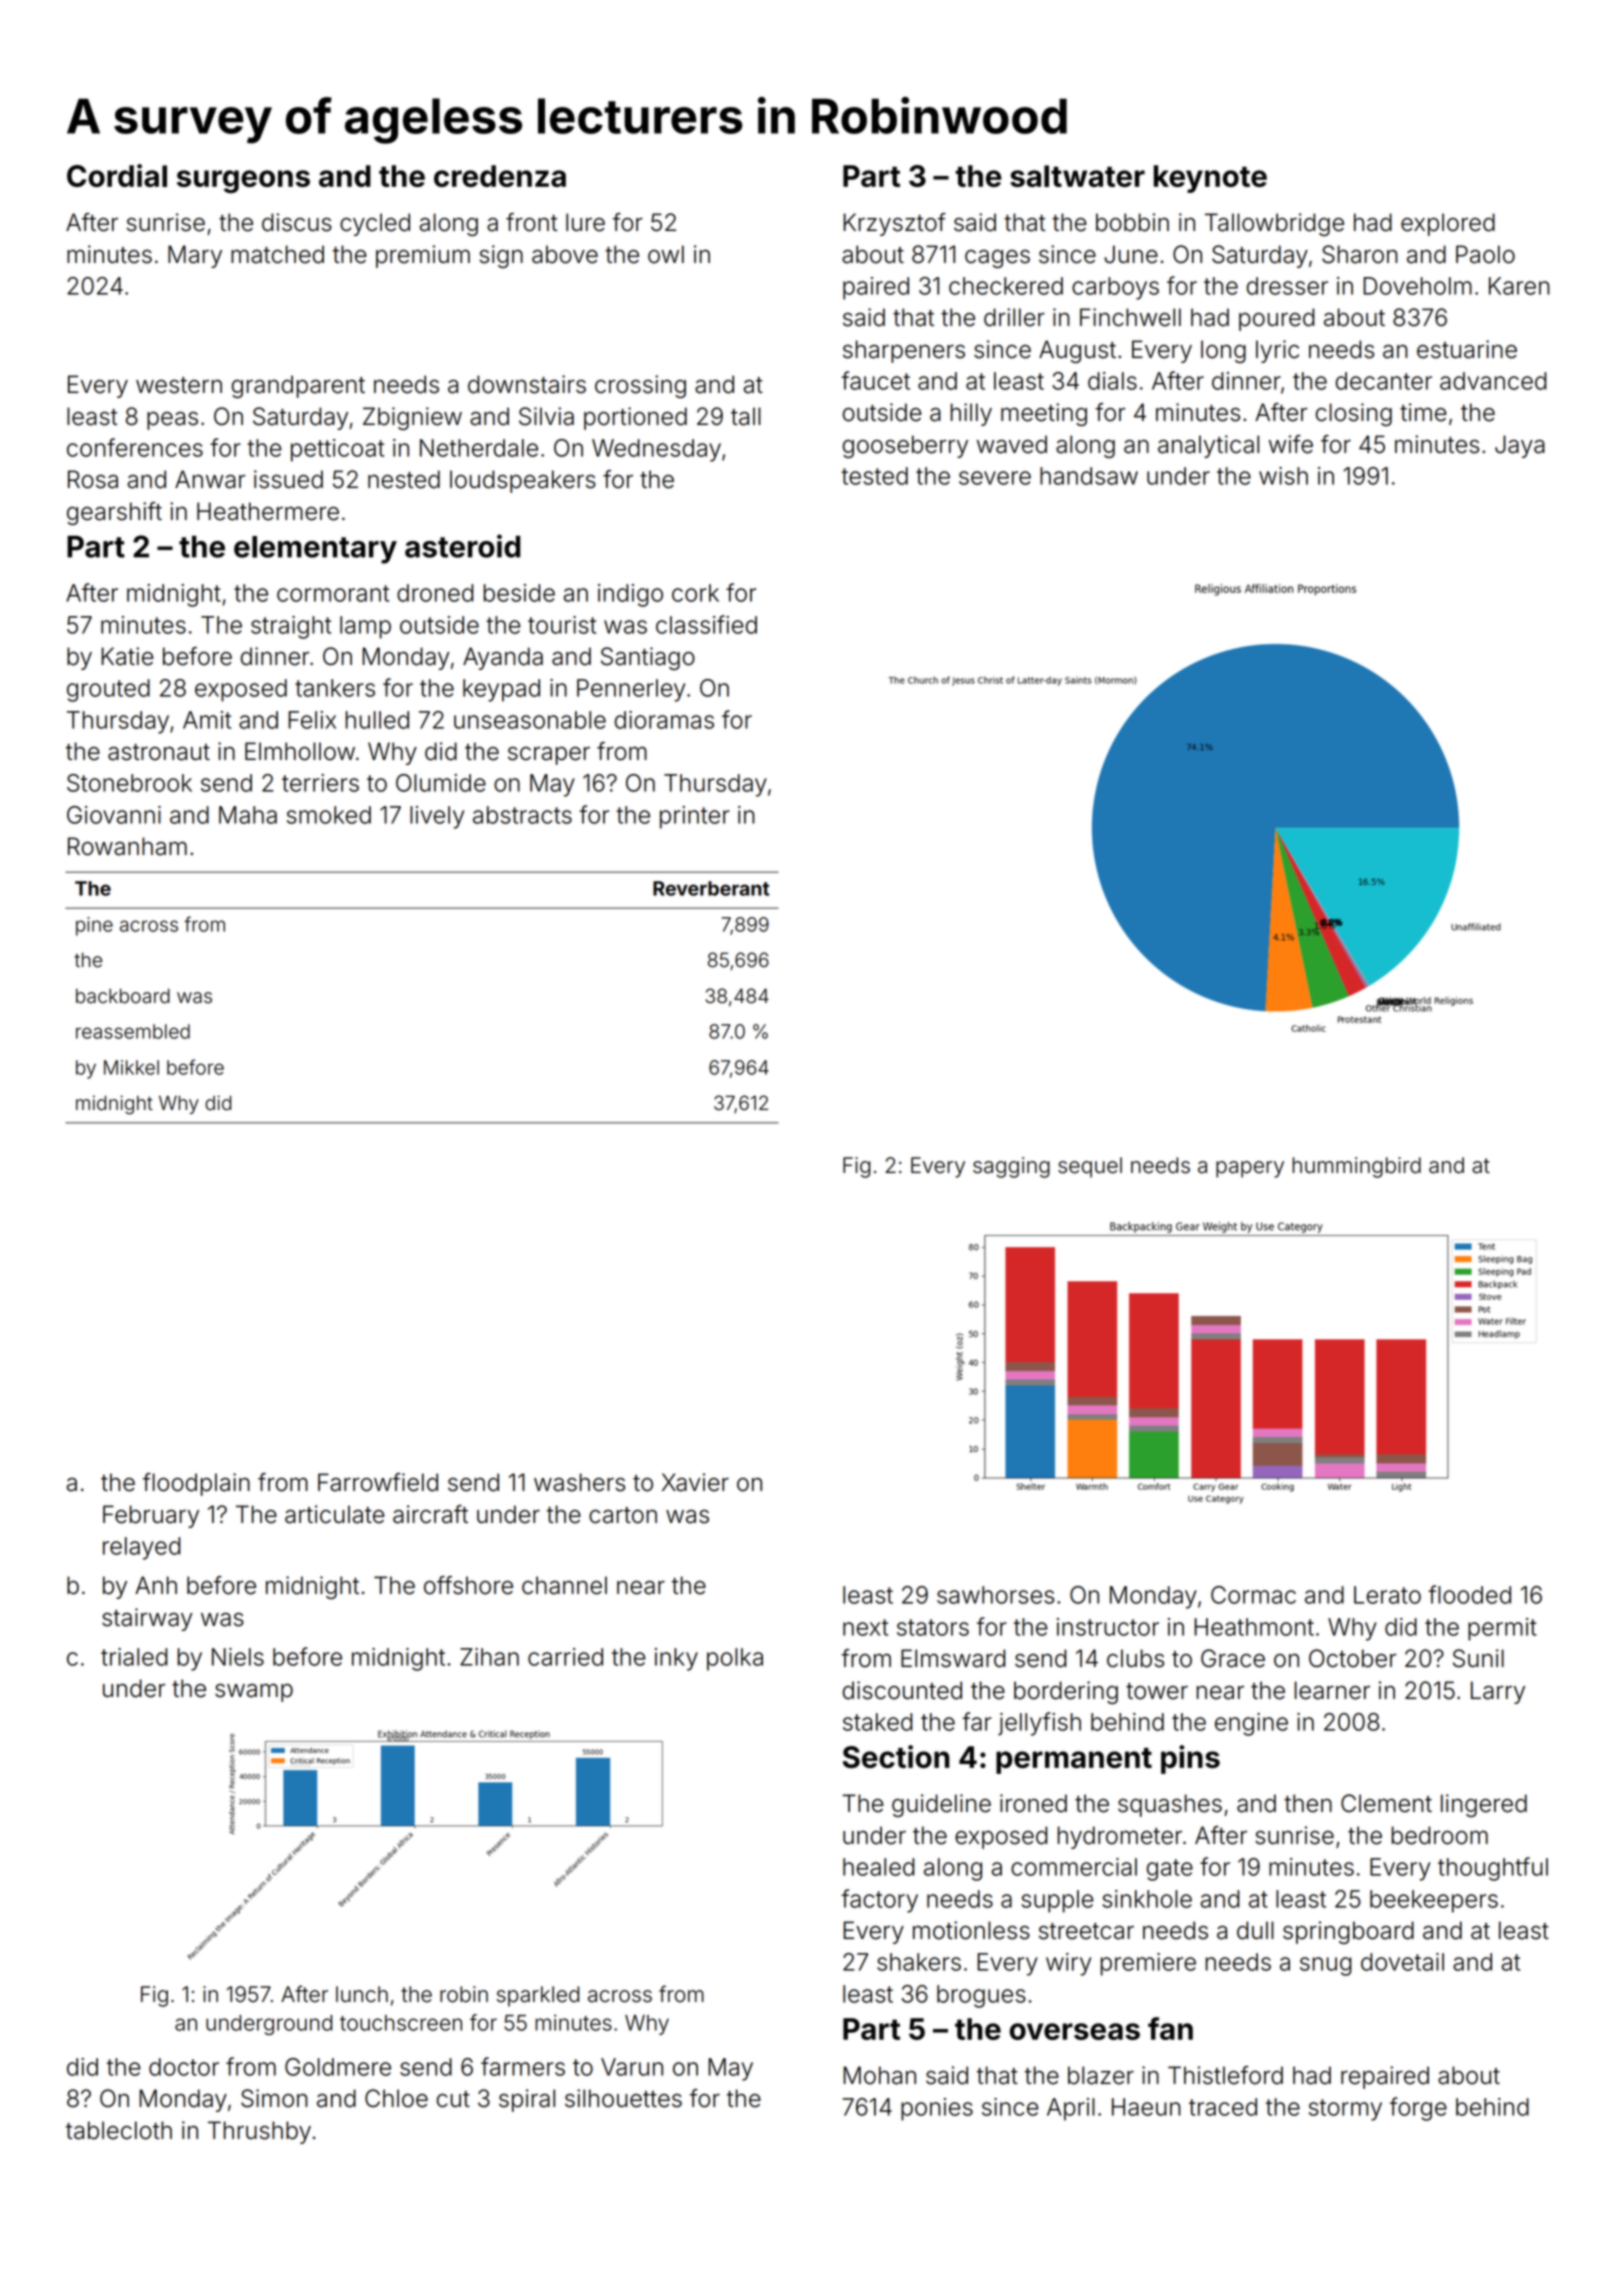  What do you see at coordinates (243, 181) in the image?
I see `surgeons` at bounding box center [243, 181].
